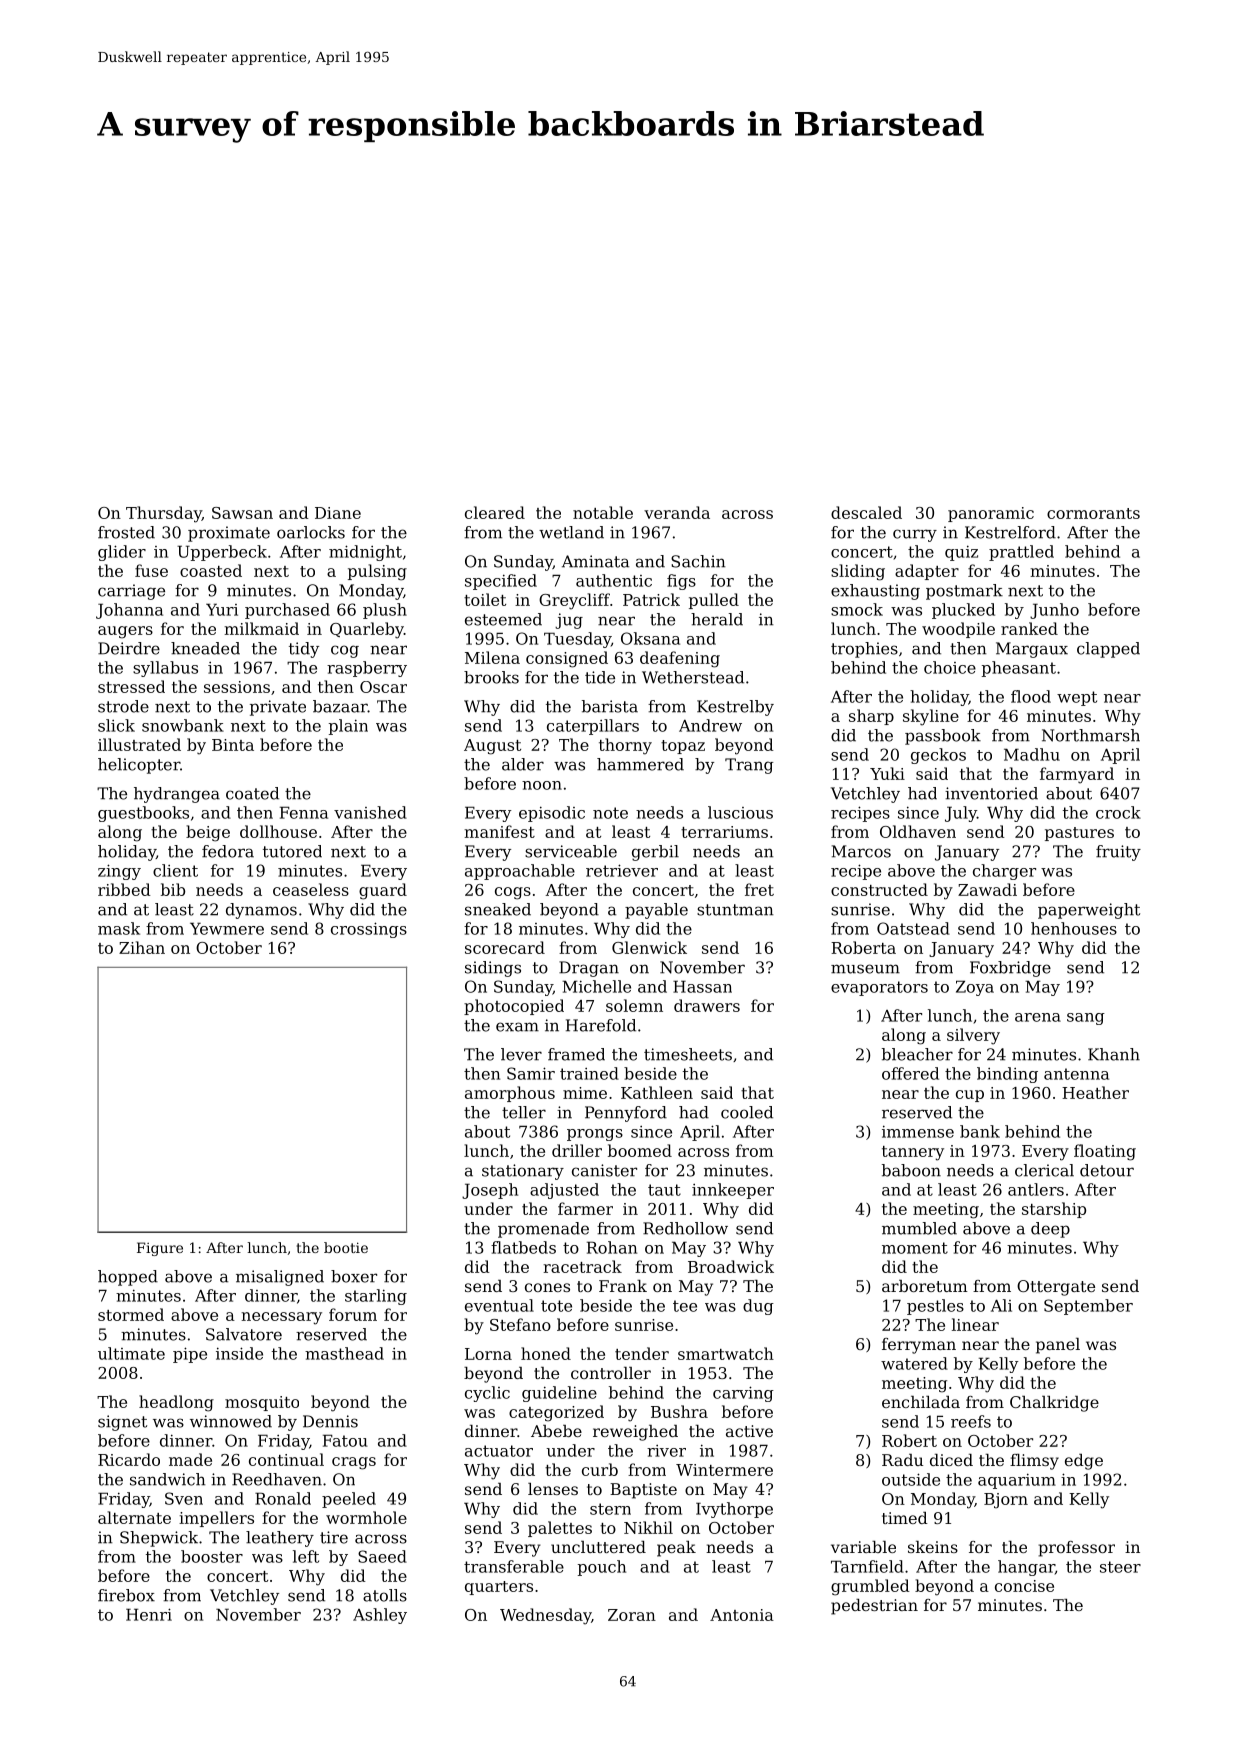  Describe the element at coordinates (1054, 1210) in the document. I see `starship` at that location.
